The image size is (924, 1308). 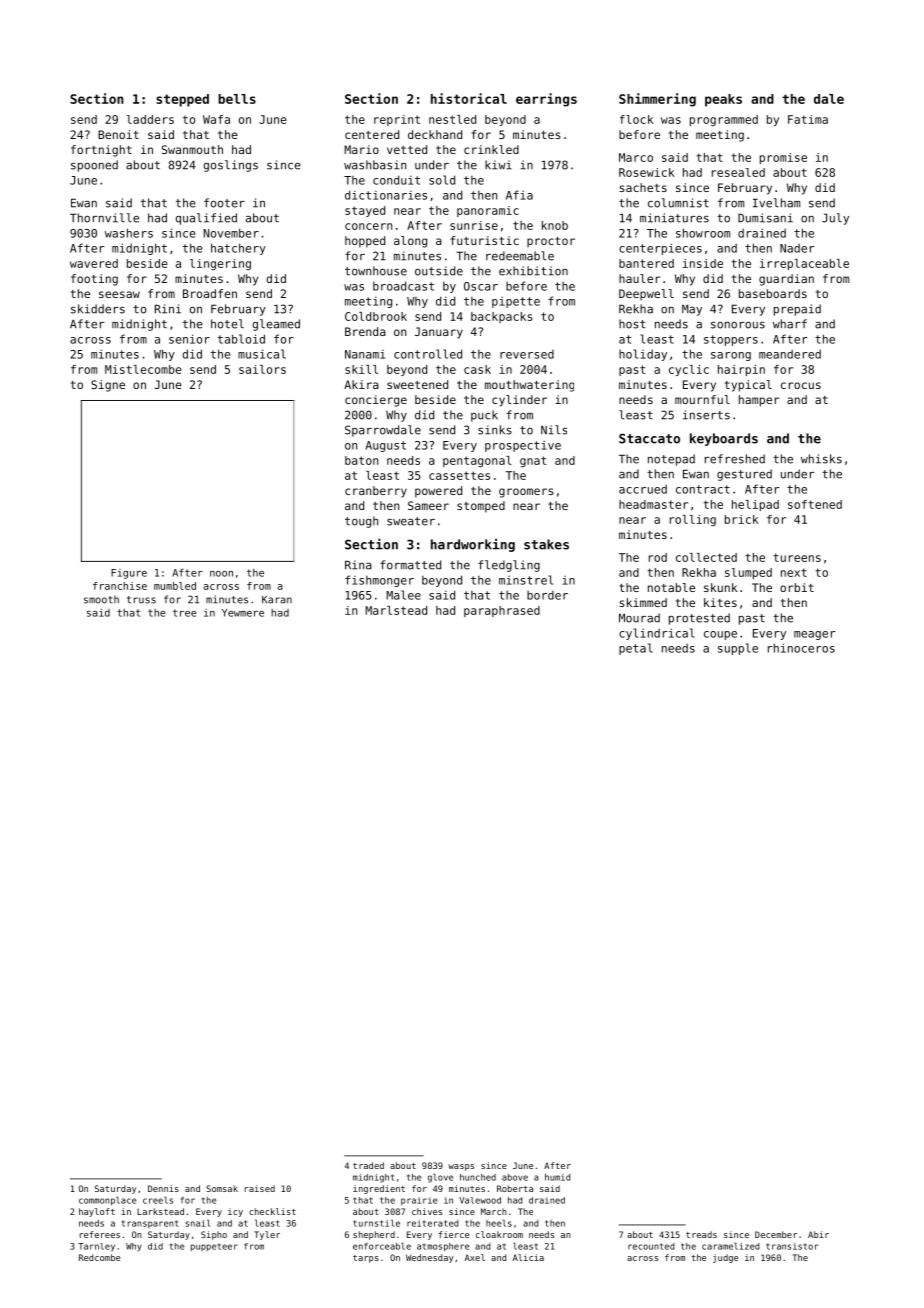 I want to click on Dennis, so click(x=163, y=1188).
